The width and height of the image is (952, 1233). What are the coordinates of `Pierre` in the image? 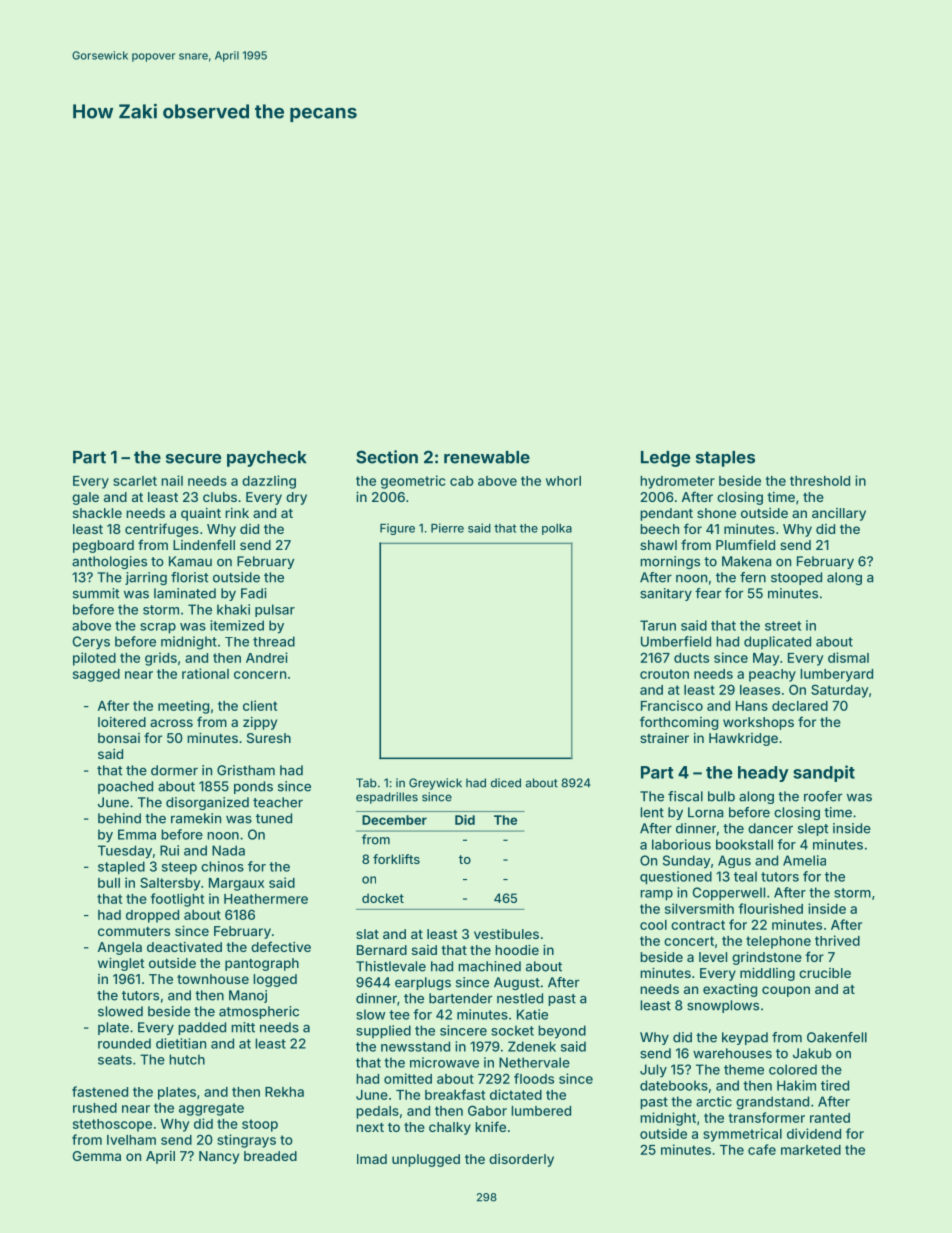 It's located at (447, 528).
